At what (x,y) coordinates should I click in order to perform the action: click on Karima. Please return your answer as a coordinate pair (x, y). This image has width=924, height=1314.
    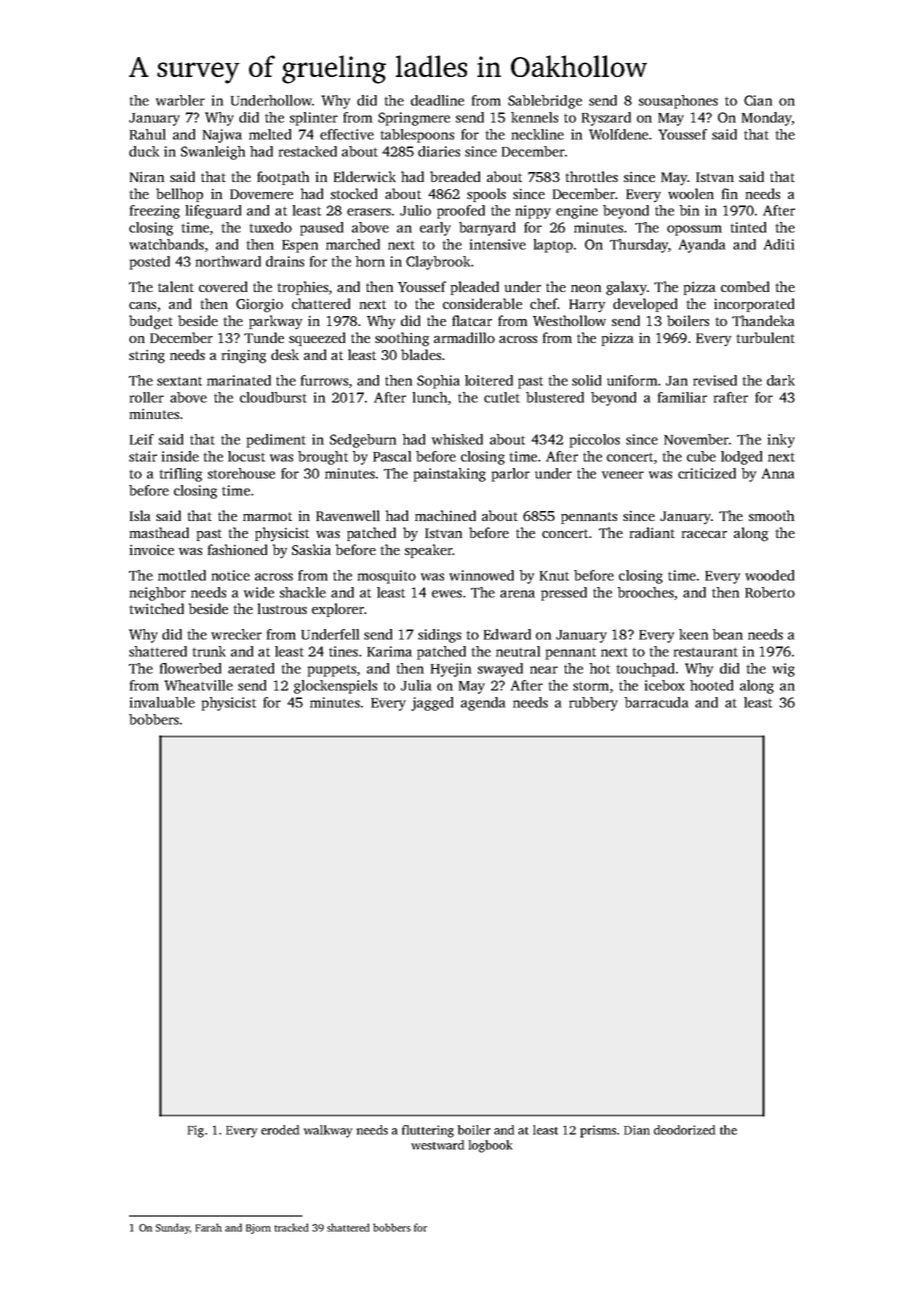
    Looking at the image, I should click on (389, 651).
